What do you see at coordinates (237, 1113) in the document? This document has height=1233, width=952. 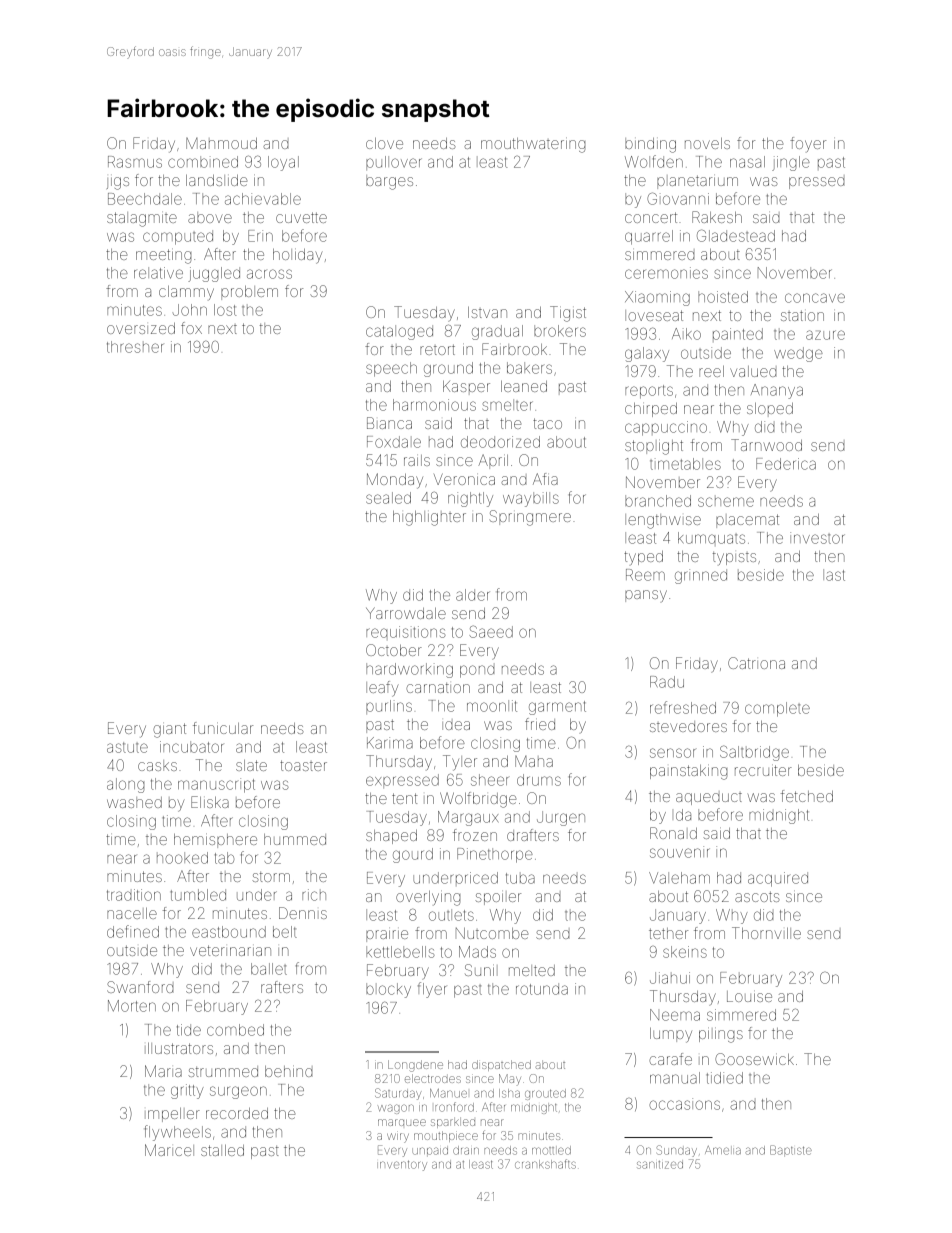 I see `recorded` at bounding box center [237, 1113].
